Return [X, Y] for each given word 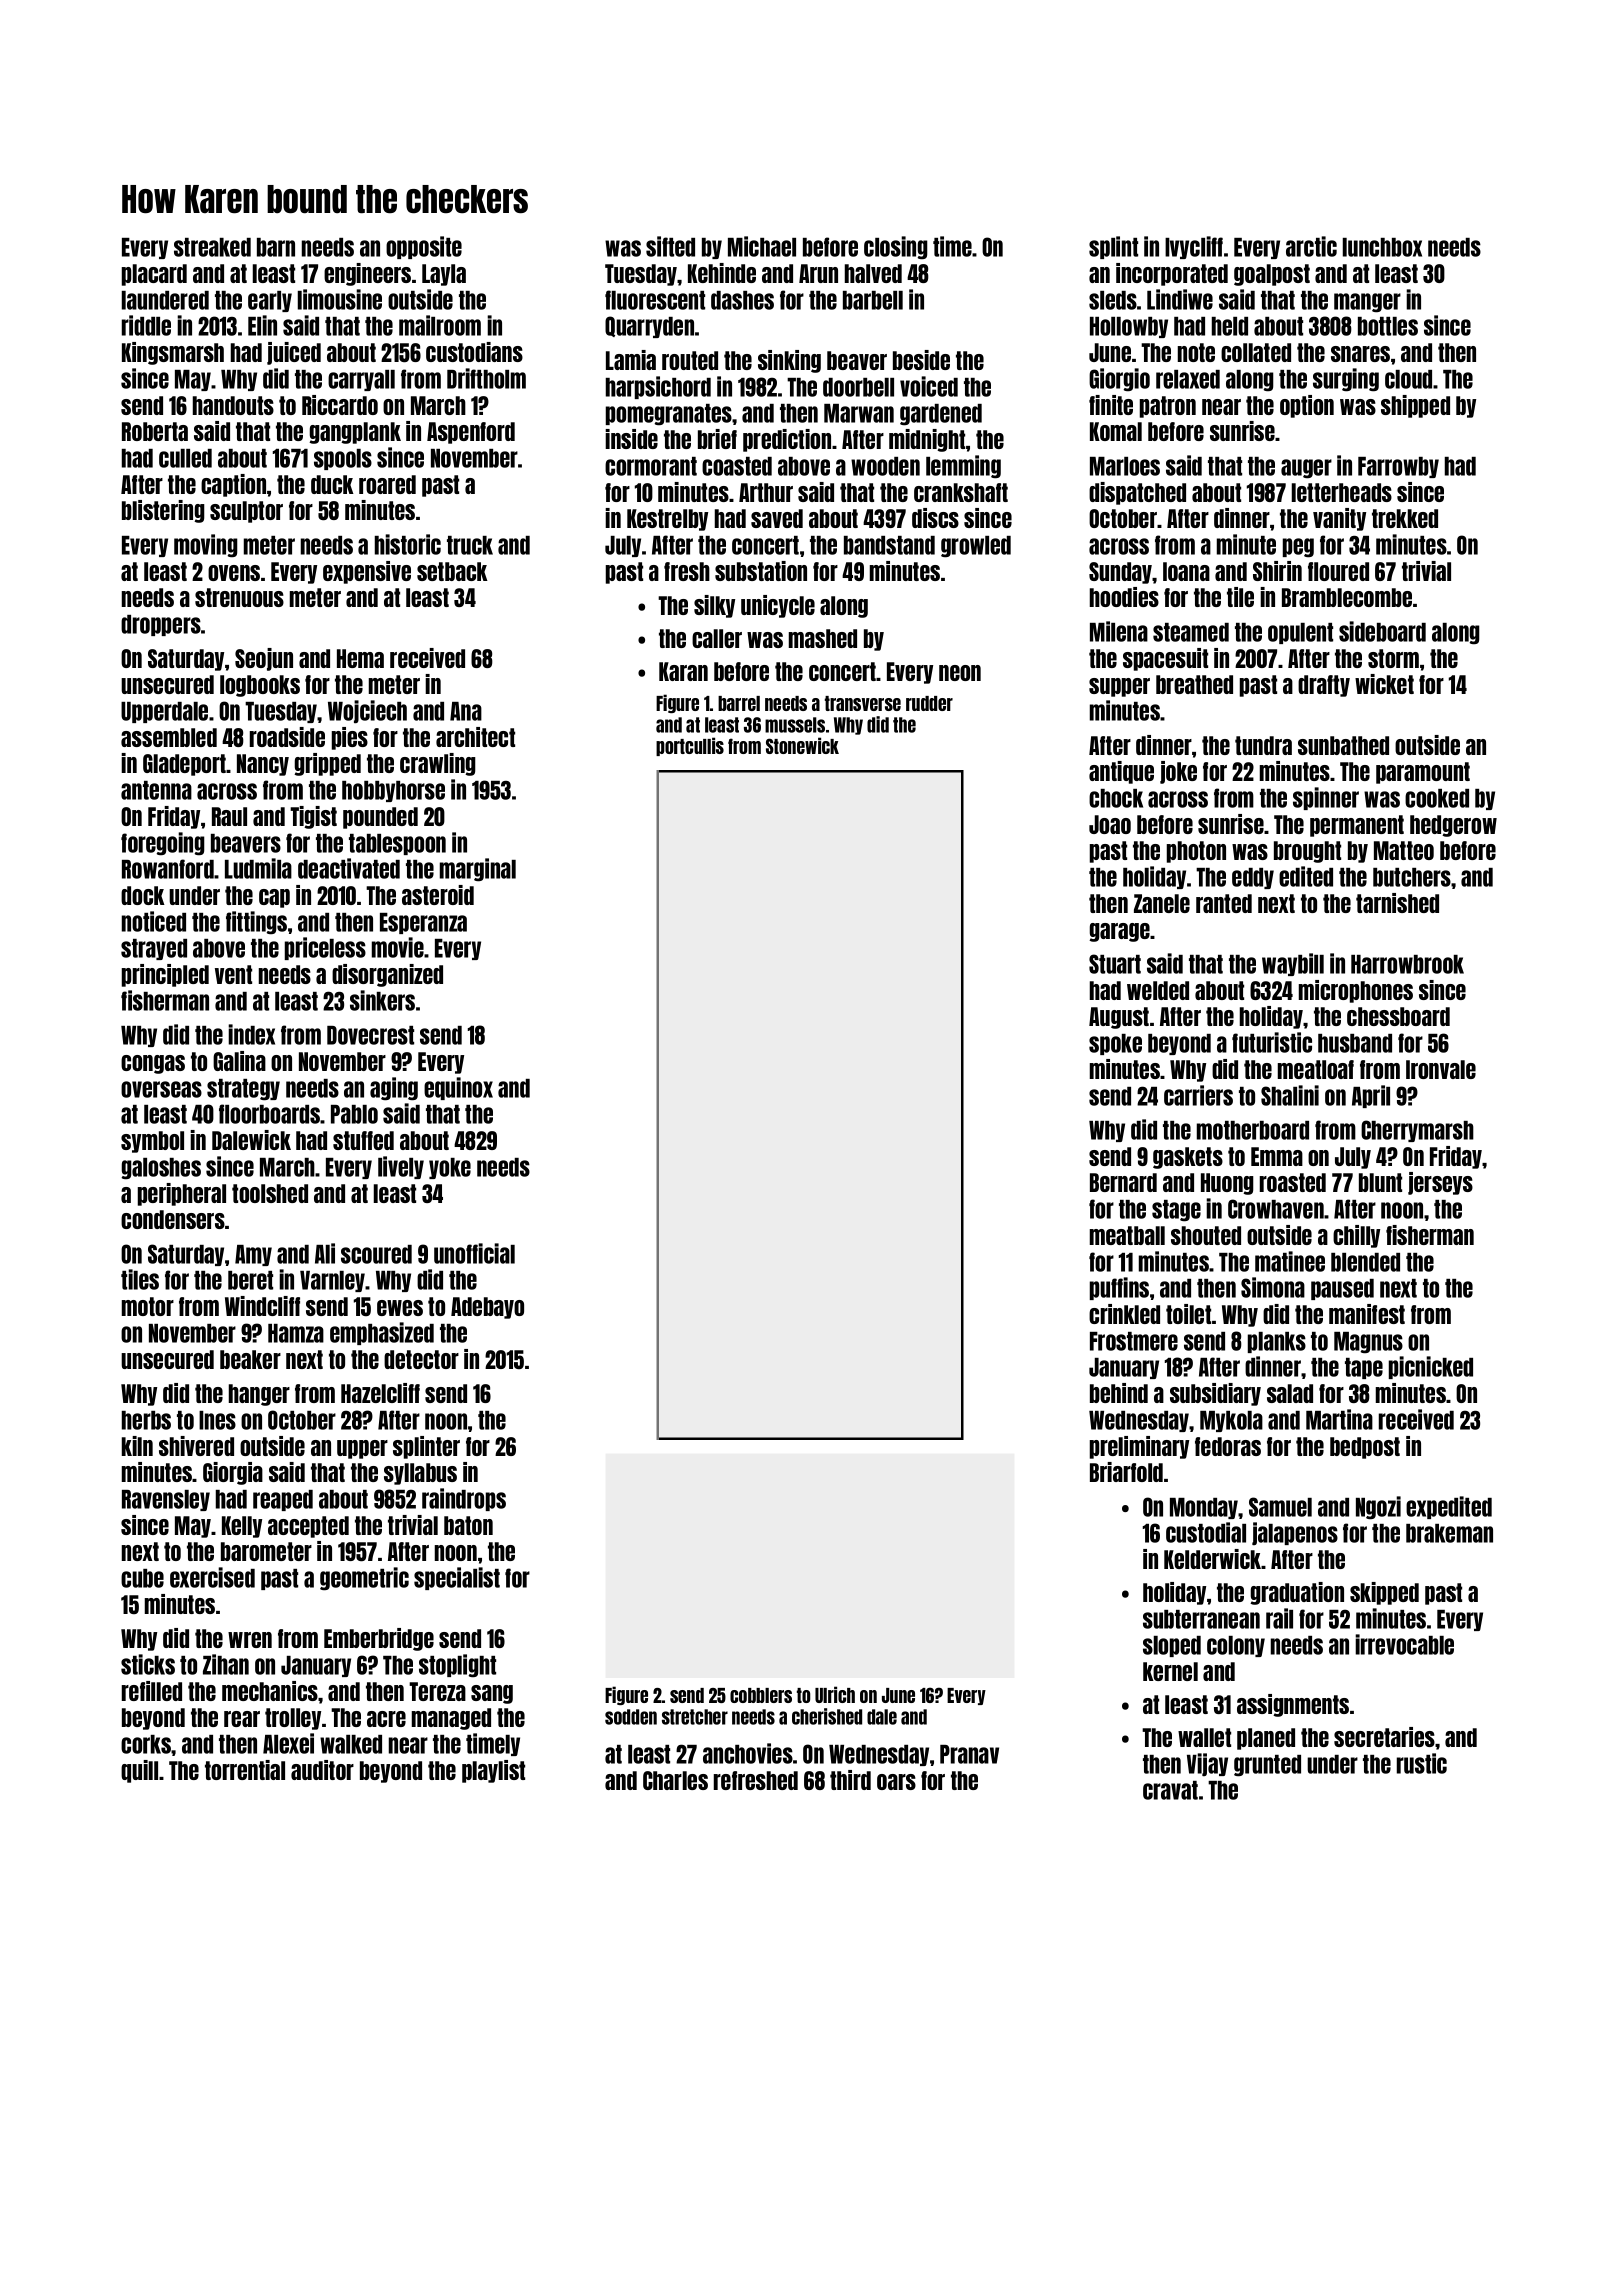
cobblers [761, 1695]
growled [976, 547]
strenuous [239, 597]
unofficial [474, 1253]
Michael [762, 246]
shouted [1206, 1235]
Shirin [1277, 571]
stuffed [363, 1140]
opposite [424, 247]
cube [142, 1578]
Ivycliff [1194, 247]
